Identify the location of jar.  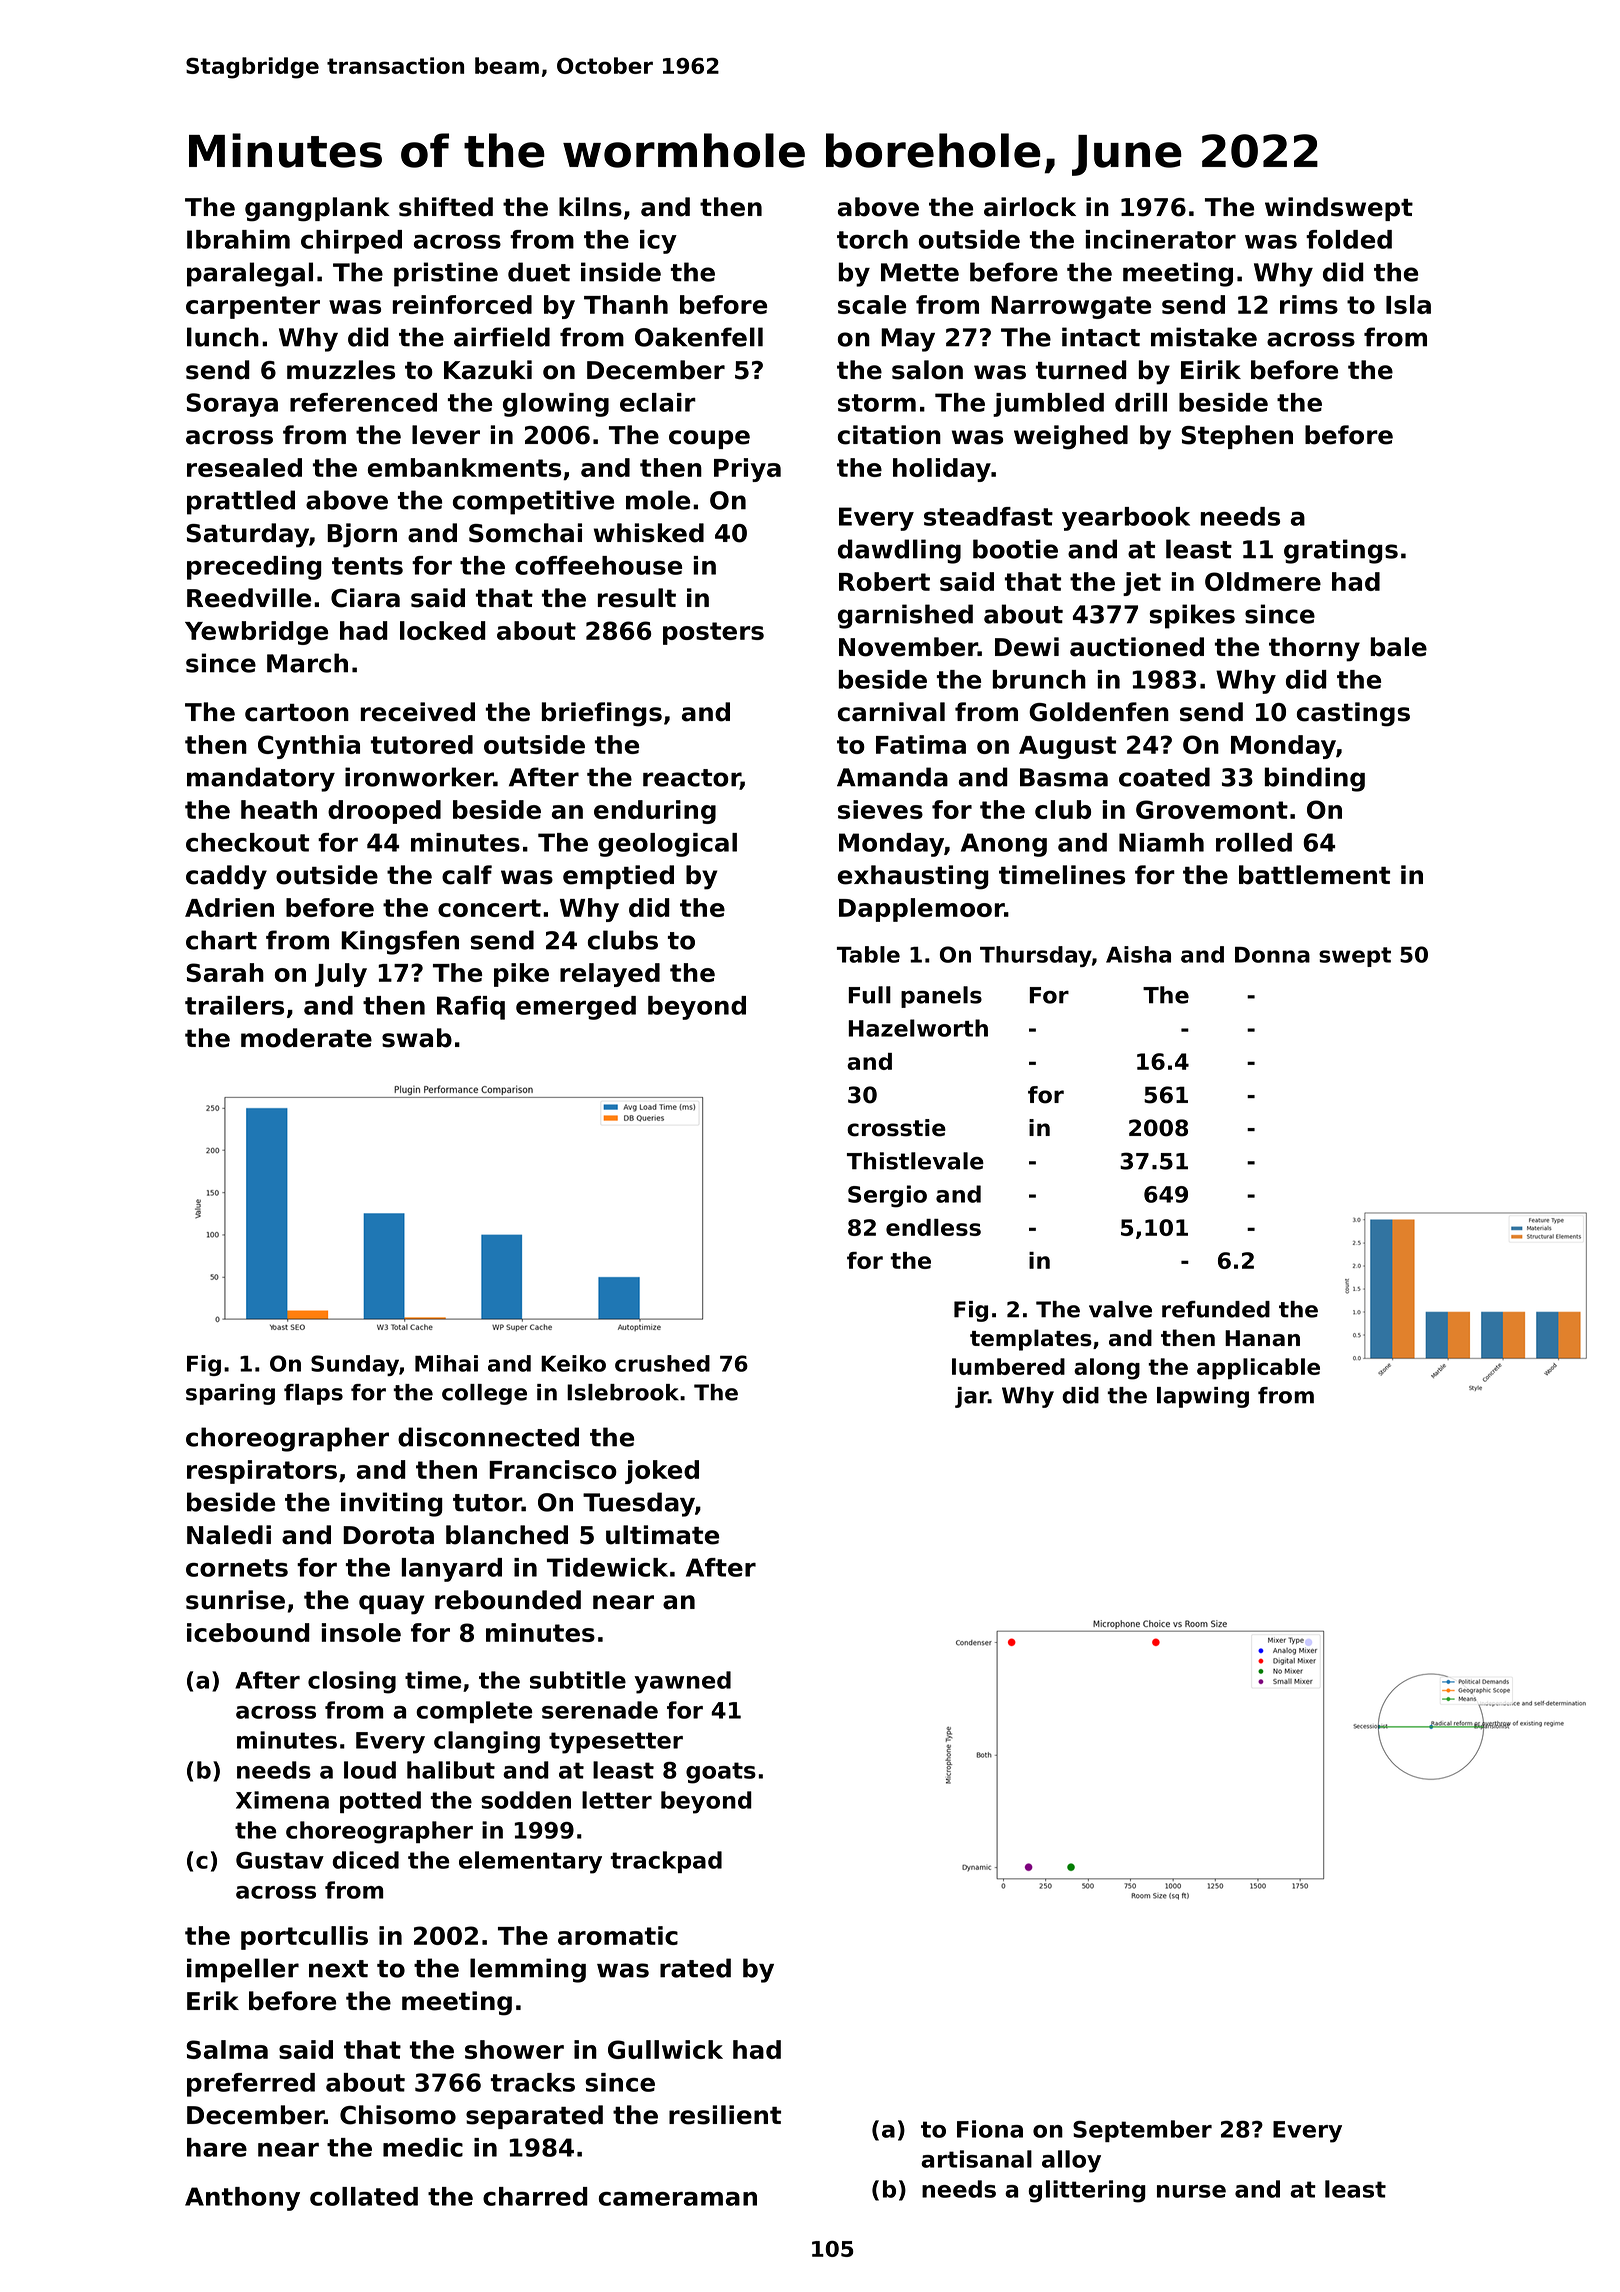
(971, 1397).
